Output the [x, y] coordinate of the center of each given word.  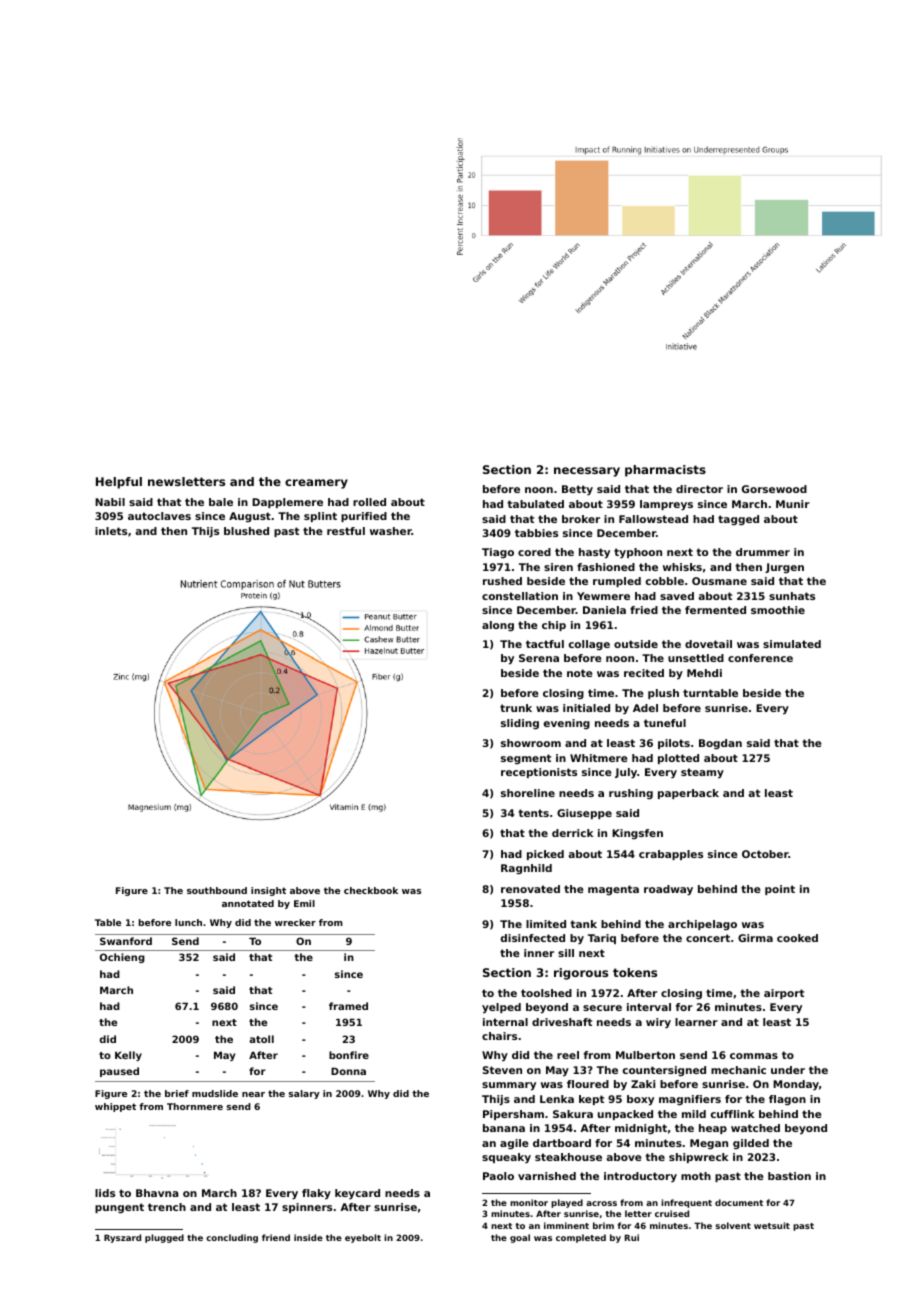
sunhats [792, 596]
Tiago [498, 553]
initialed [586, 708]
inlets [111, 531]
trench [167, 1207]
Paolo [498, 1176]
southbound [217, 890]
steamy [702, 773]
